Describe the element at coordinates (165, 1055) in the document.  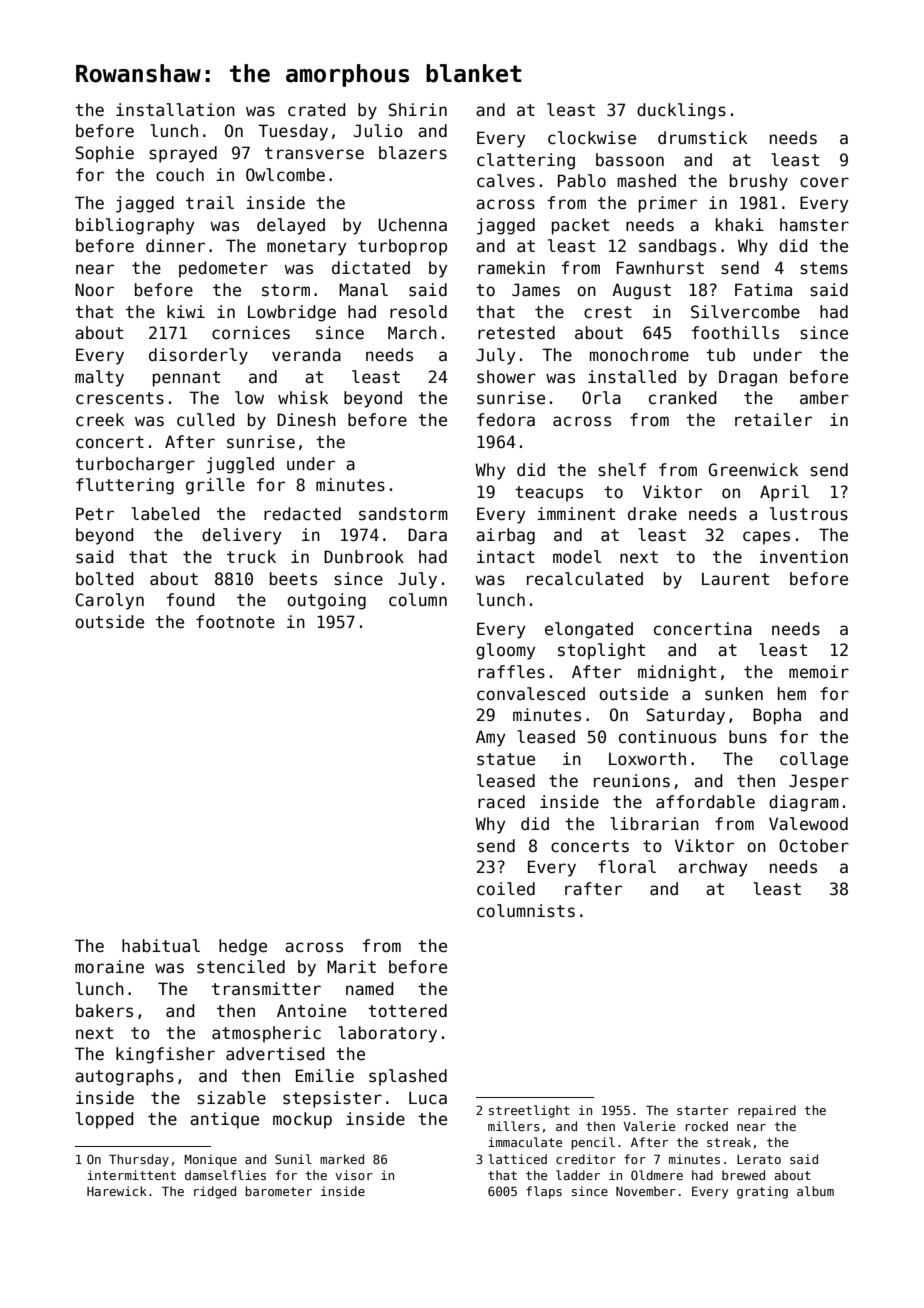
I see `kingfisher` at that location.
